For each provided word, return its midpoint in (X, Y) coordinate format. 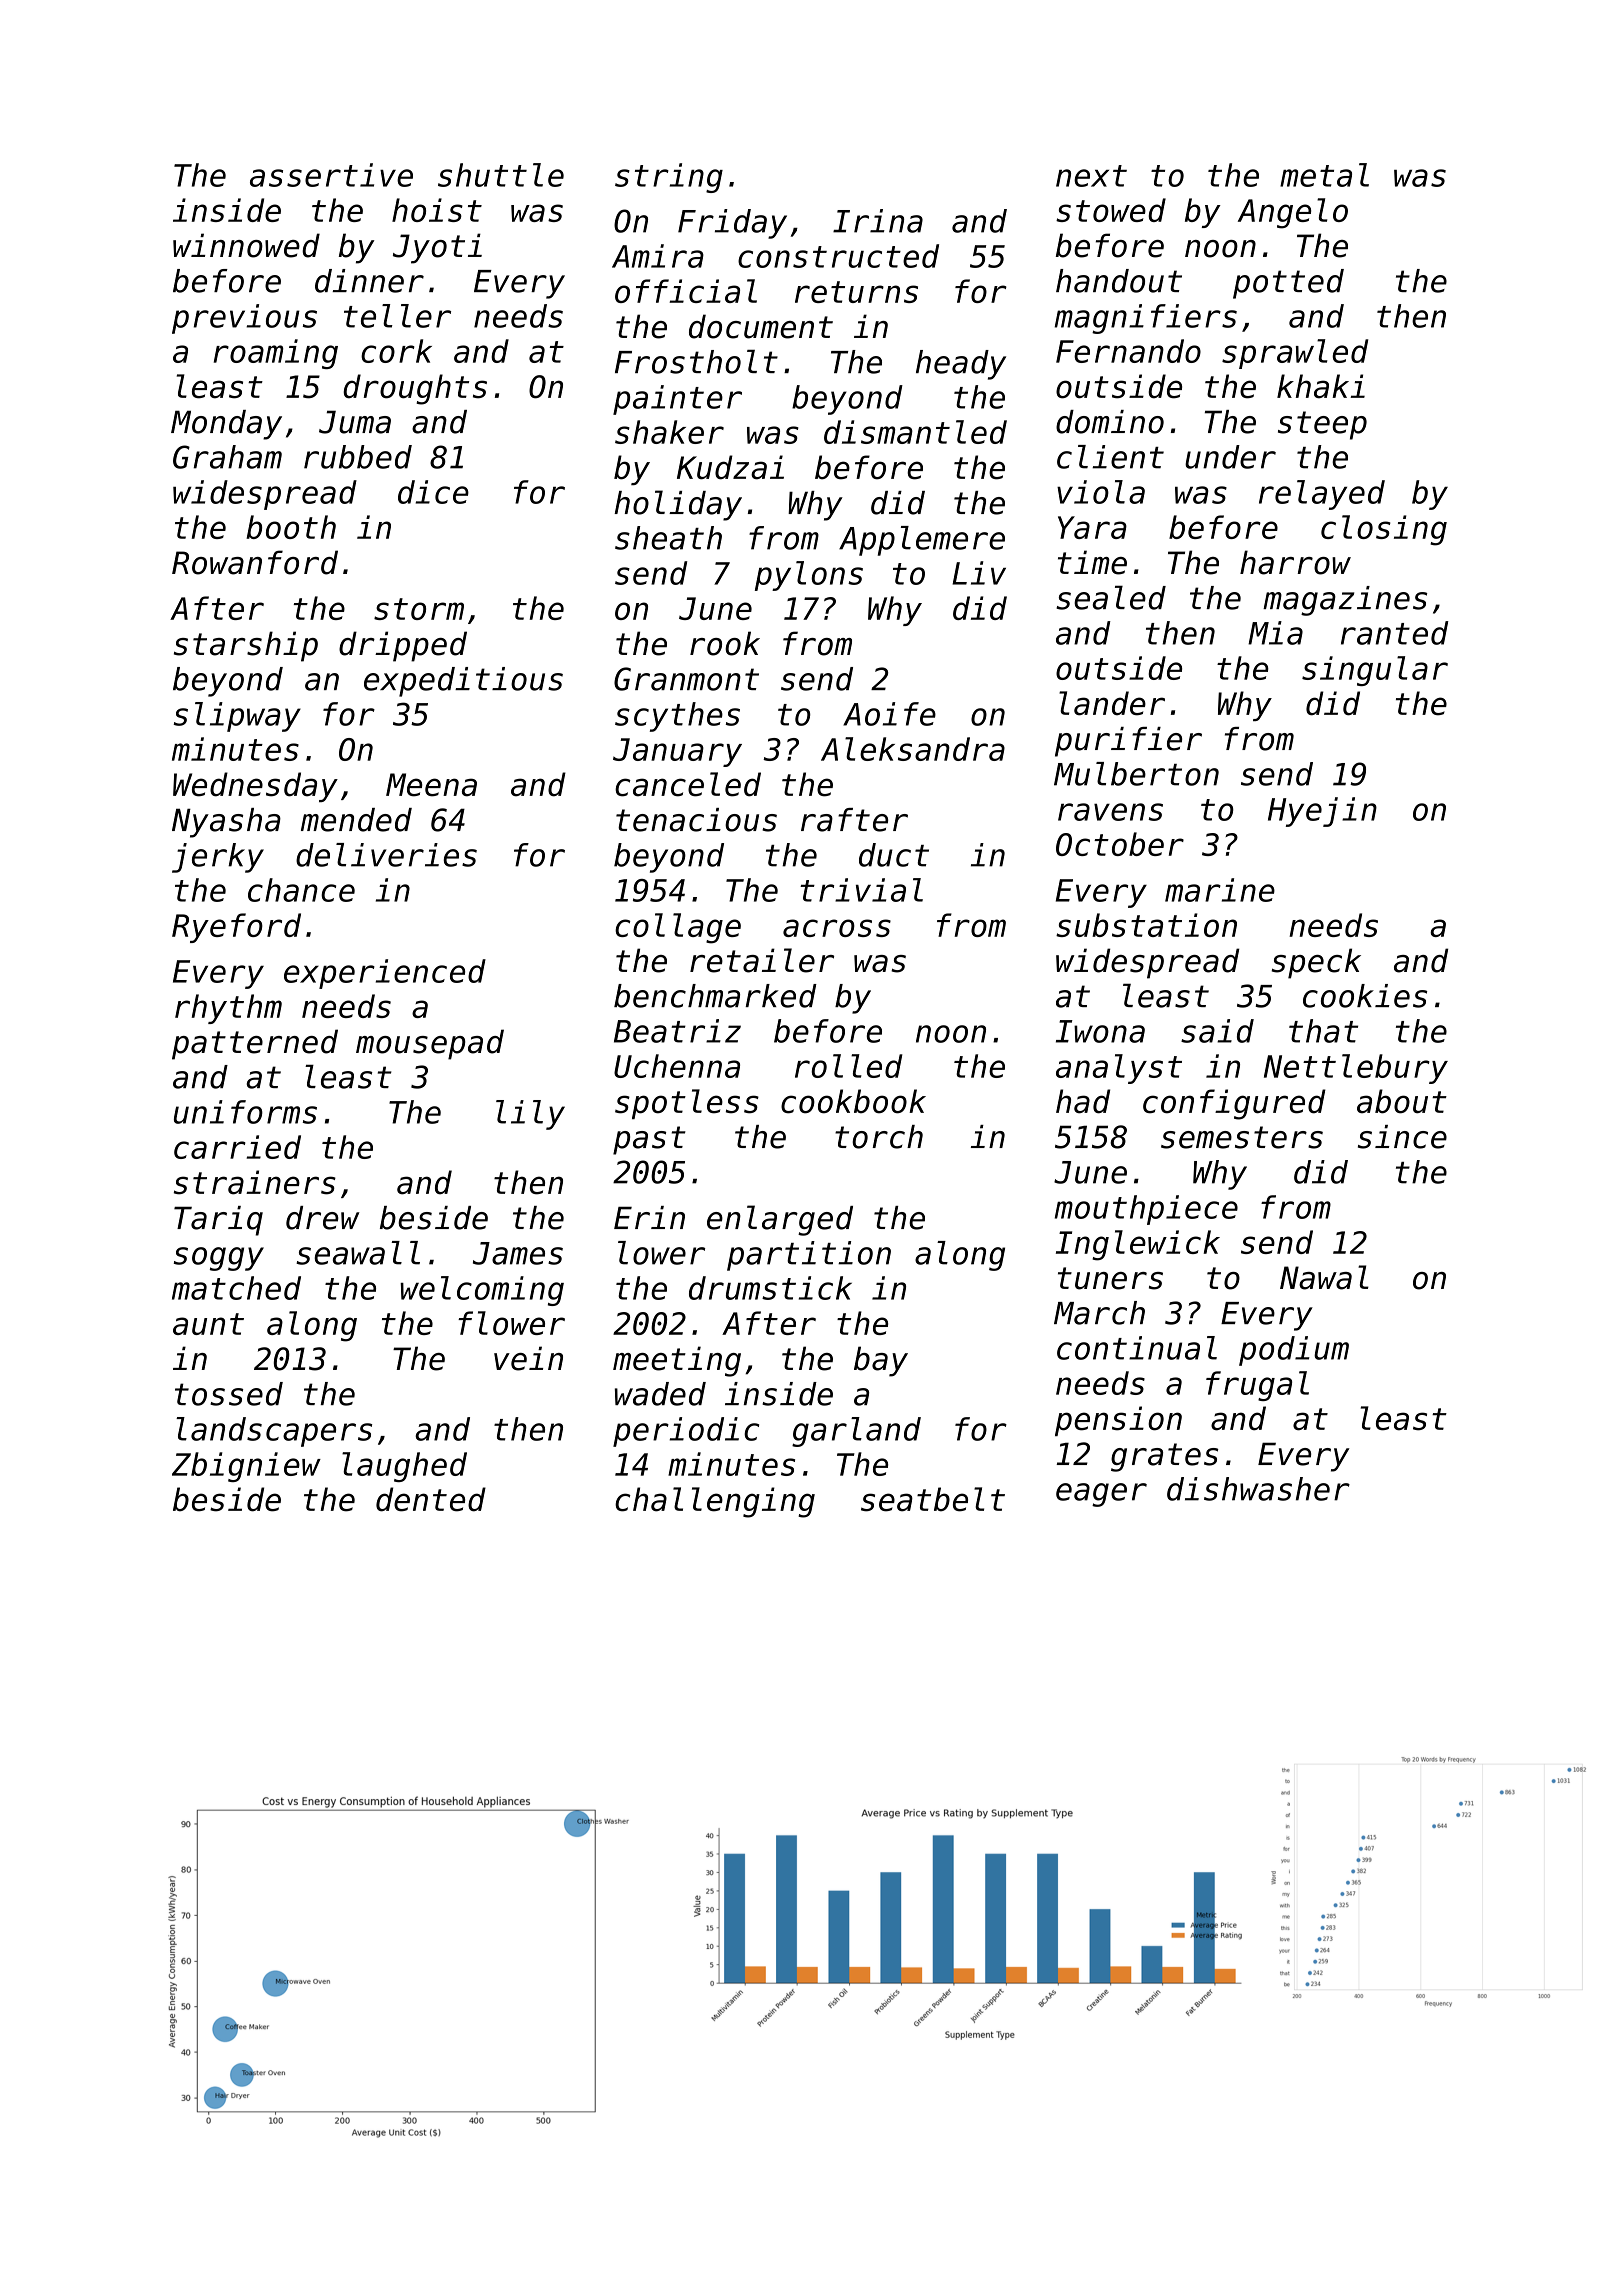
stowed (1111, 210)
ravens (1110, 812)
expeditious (463, 682)
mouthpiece (1146, 1210)
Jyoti (437, 248)
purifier (1128, 742)
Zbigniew (246, 1467)
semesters (1242, 1137)
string (669, 178)
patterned (255, 1044)
